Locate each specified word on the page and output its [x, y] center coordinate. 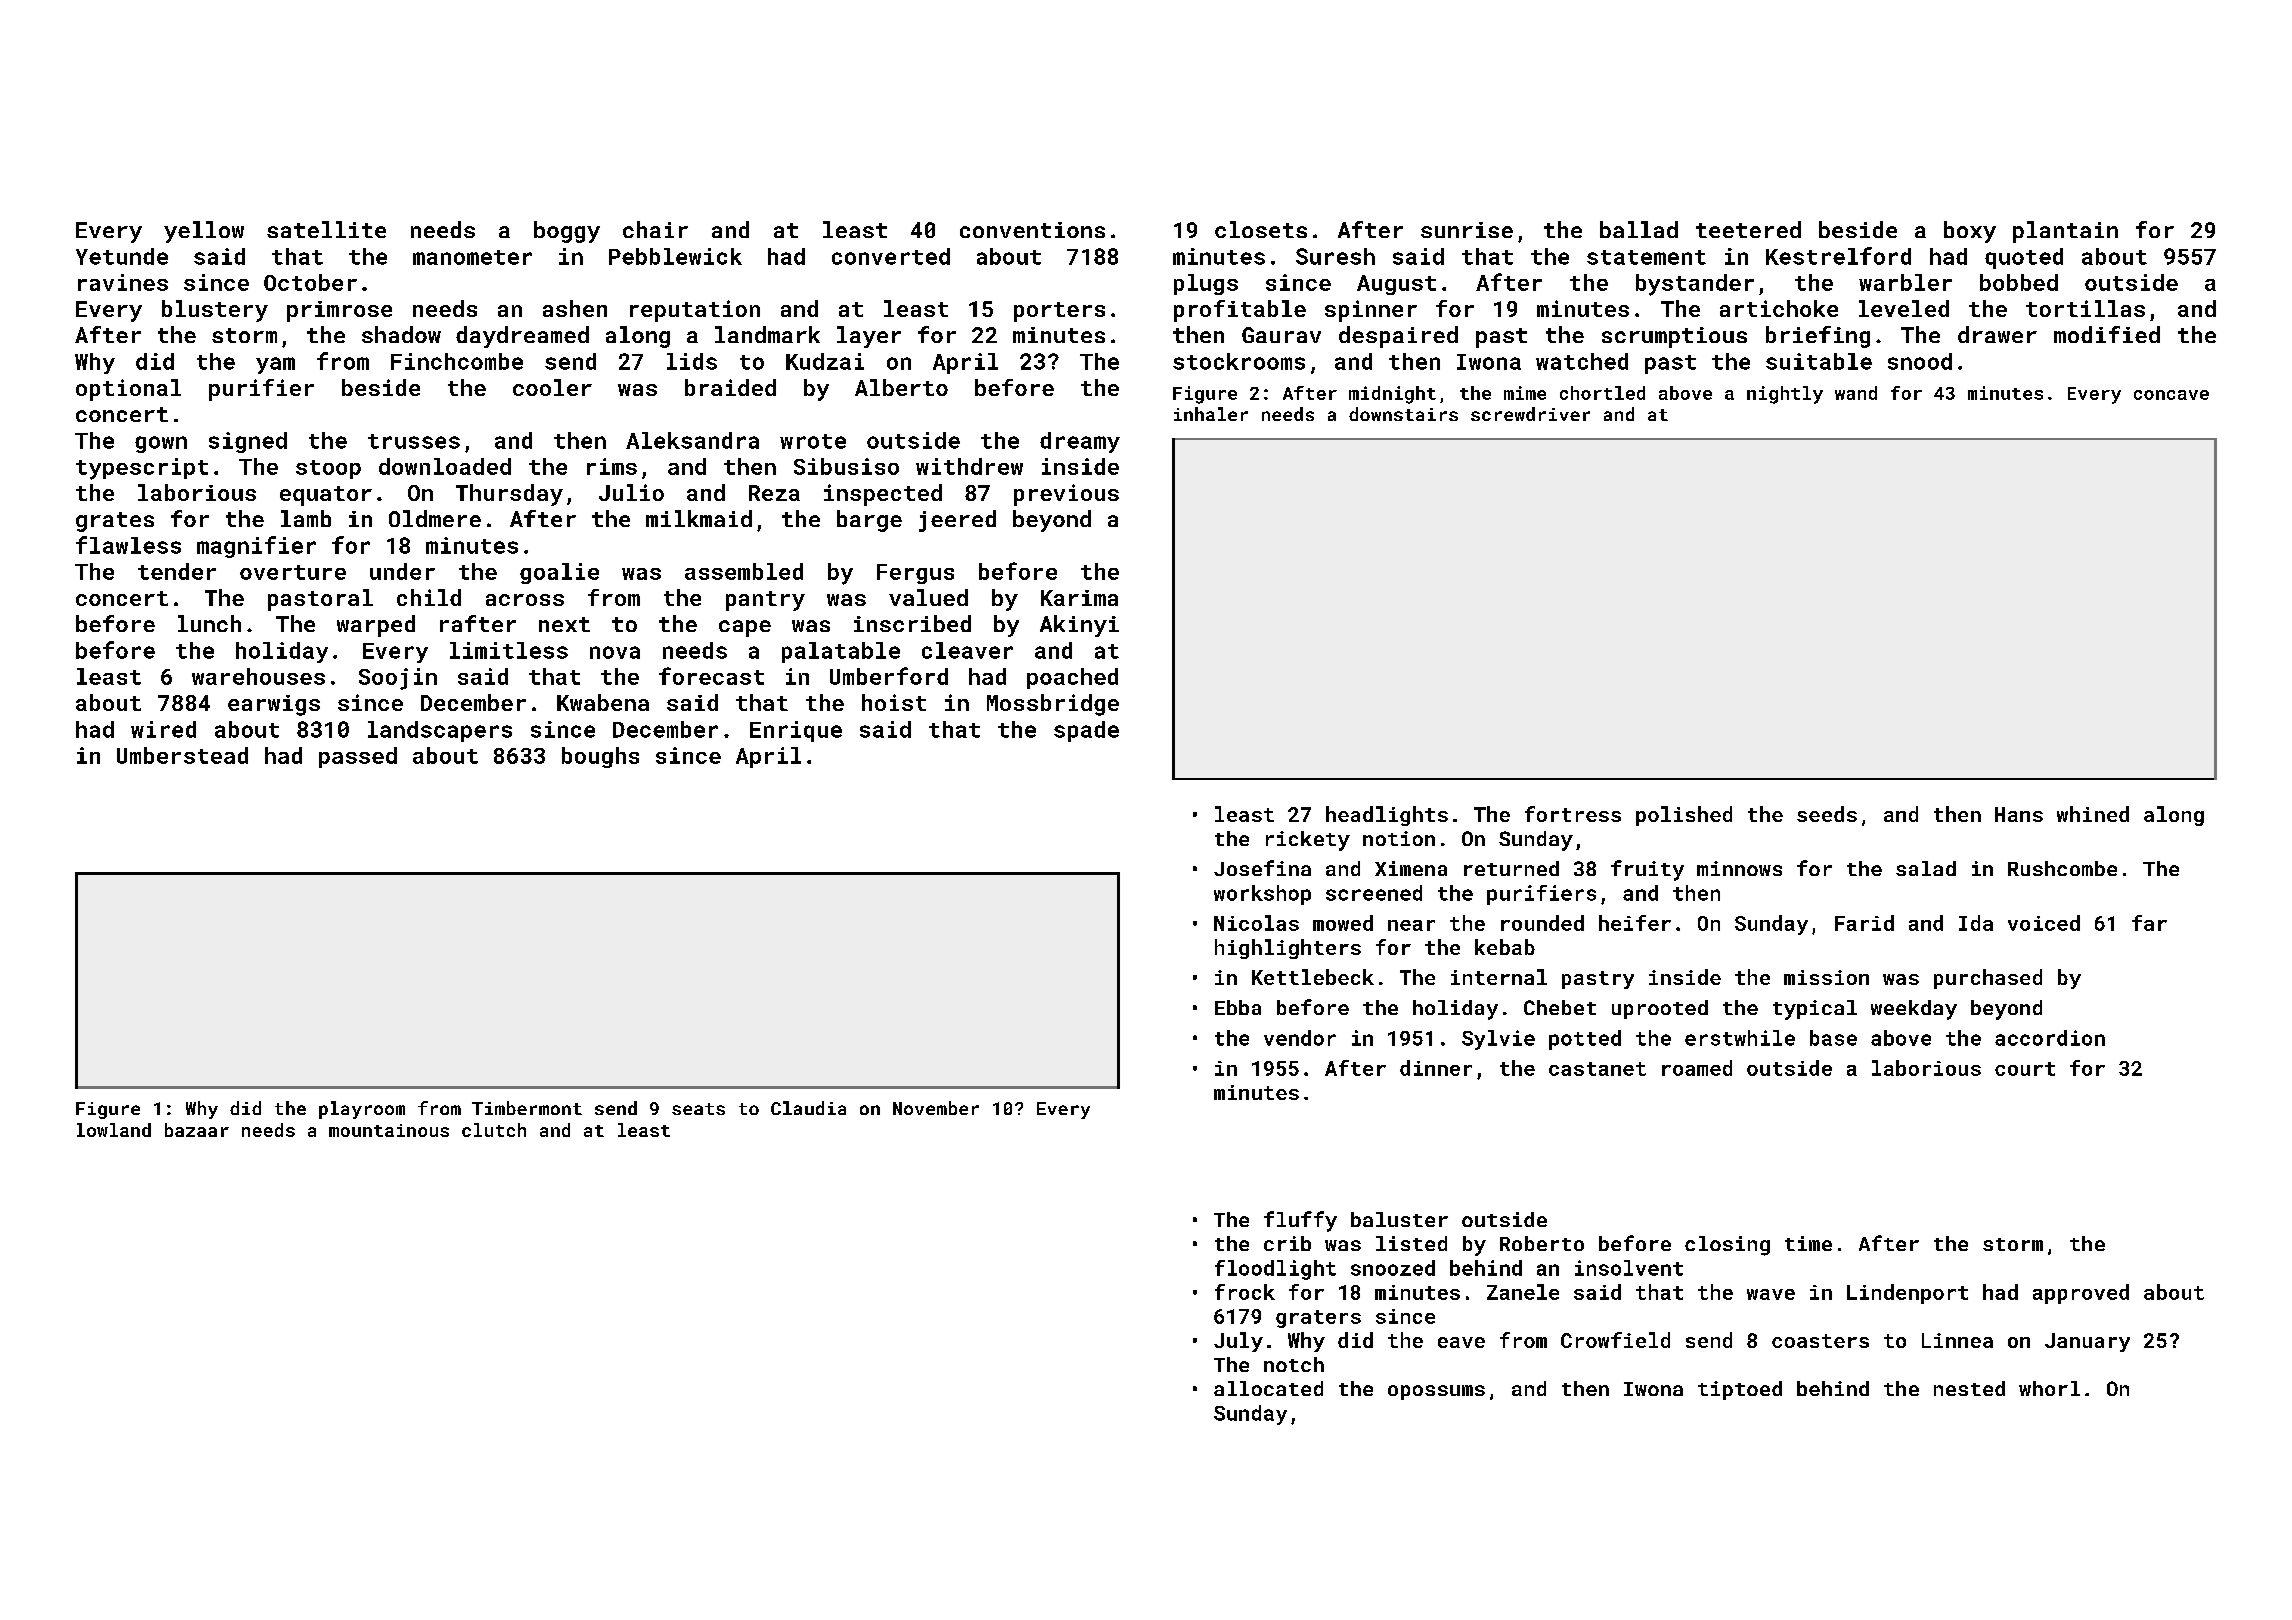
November [936, 1108]
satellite [326, 229]
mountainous [389, 1130]
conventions [1032, 230]
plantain [2065, 232]
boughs [600, 757]
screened [1374, 893]
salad [1926, 868]
